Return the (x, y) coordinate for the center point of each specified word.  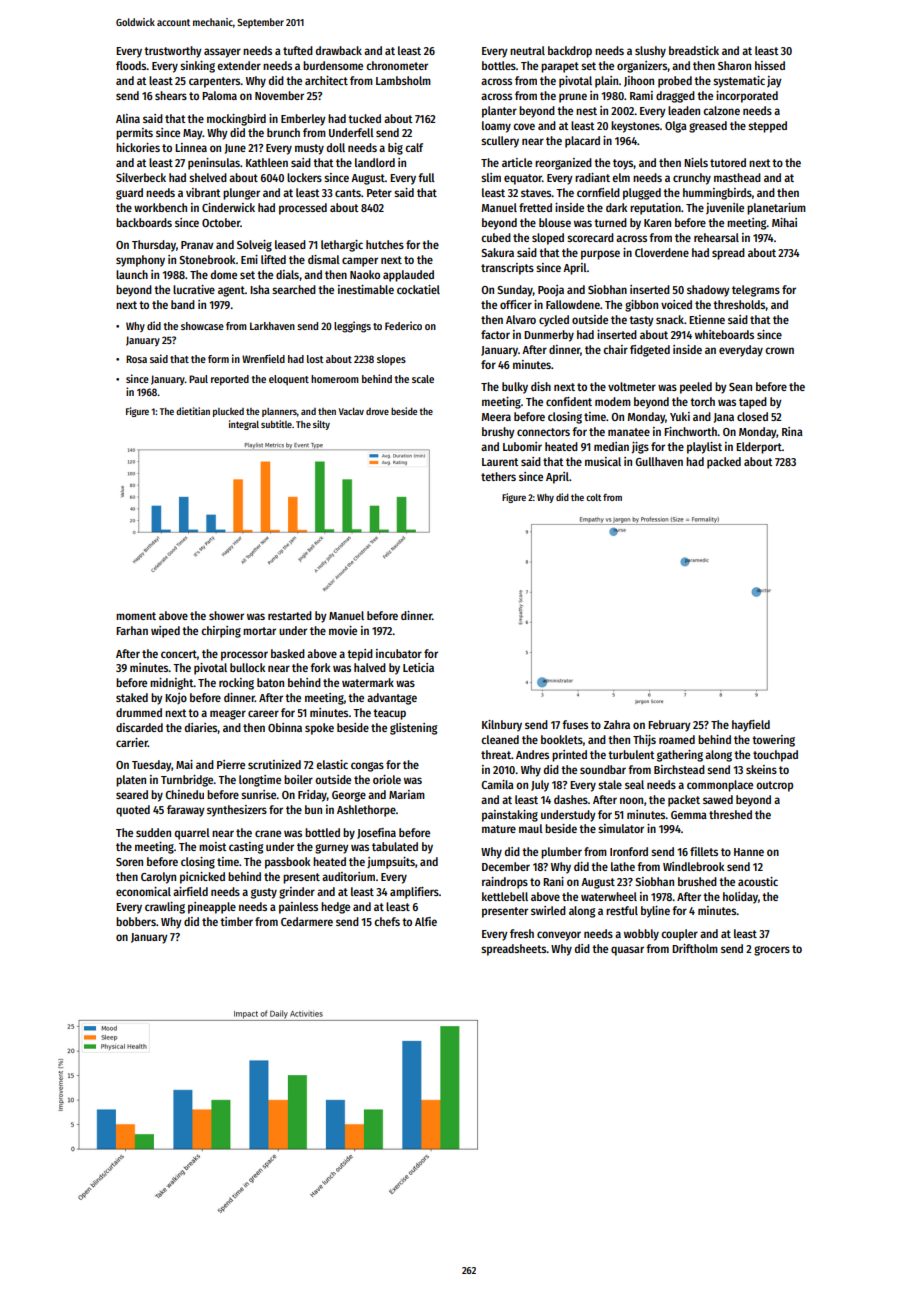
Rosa (136, 359)
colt (593, 497)
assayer (222, 53)
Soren (129, 862)
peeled (696, 388)
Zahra (617, 724)
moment (136, 616)
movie (343, 630)
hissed (770, 65)
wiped (165, 632)
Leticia (418, 667)
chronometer (397, 65)
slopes (391, 360)
